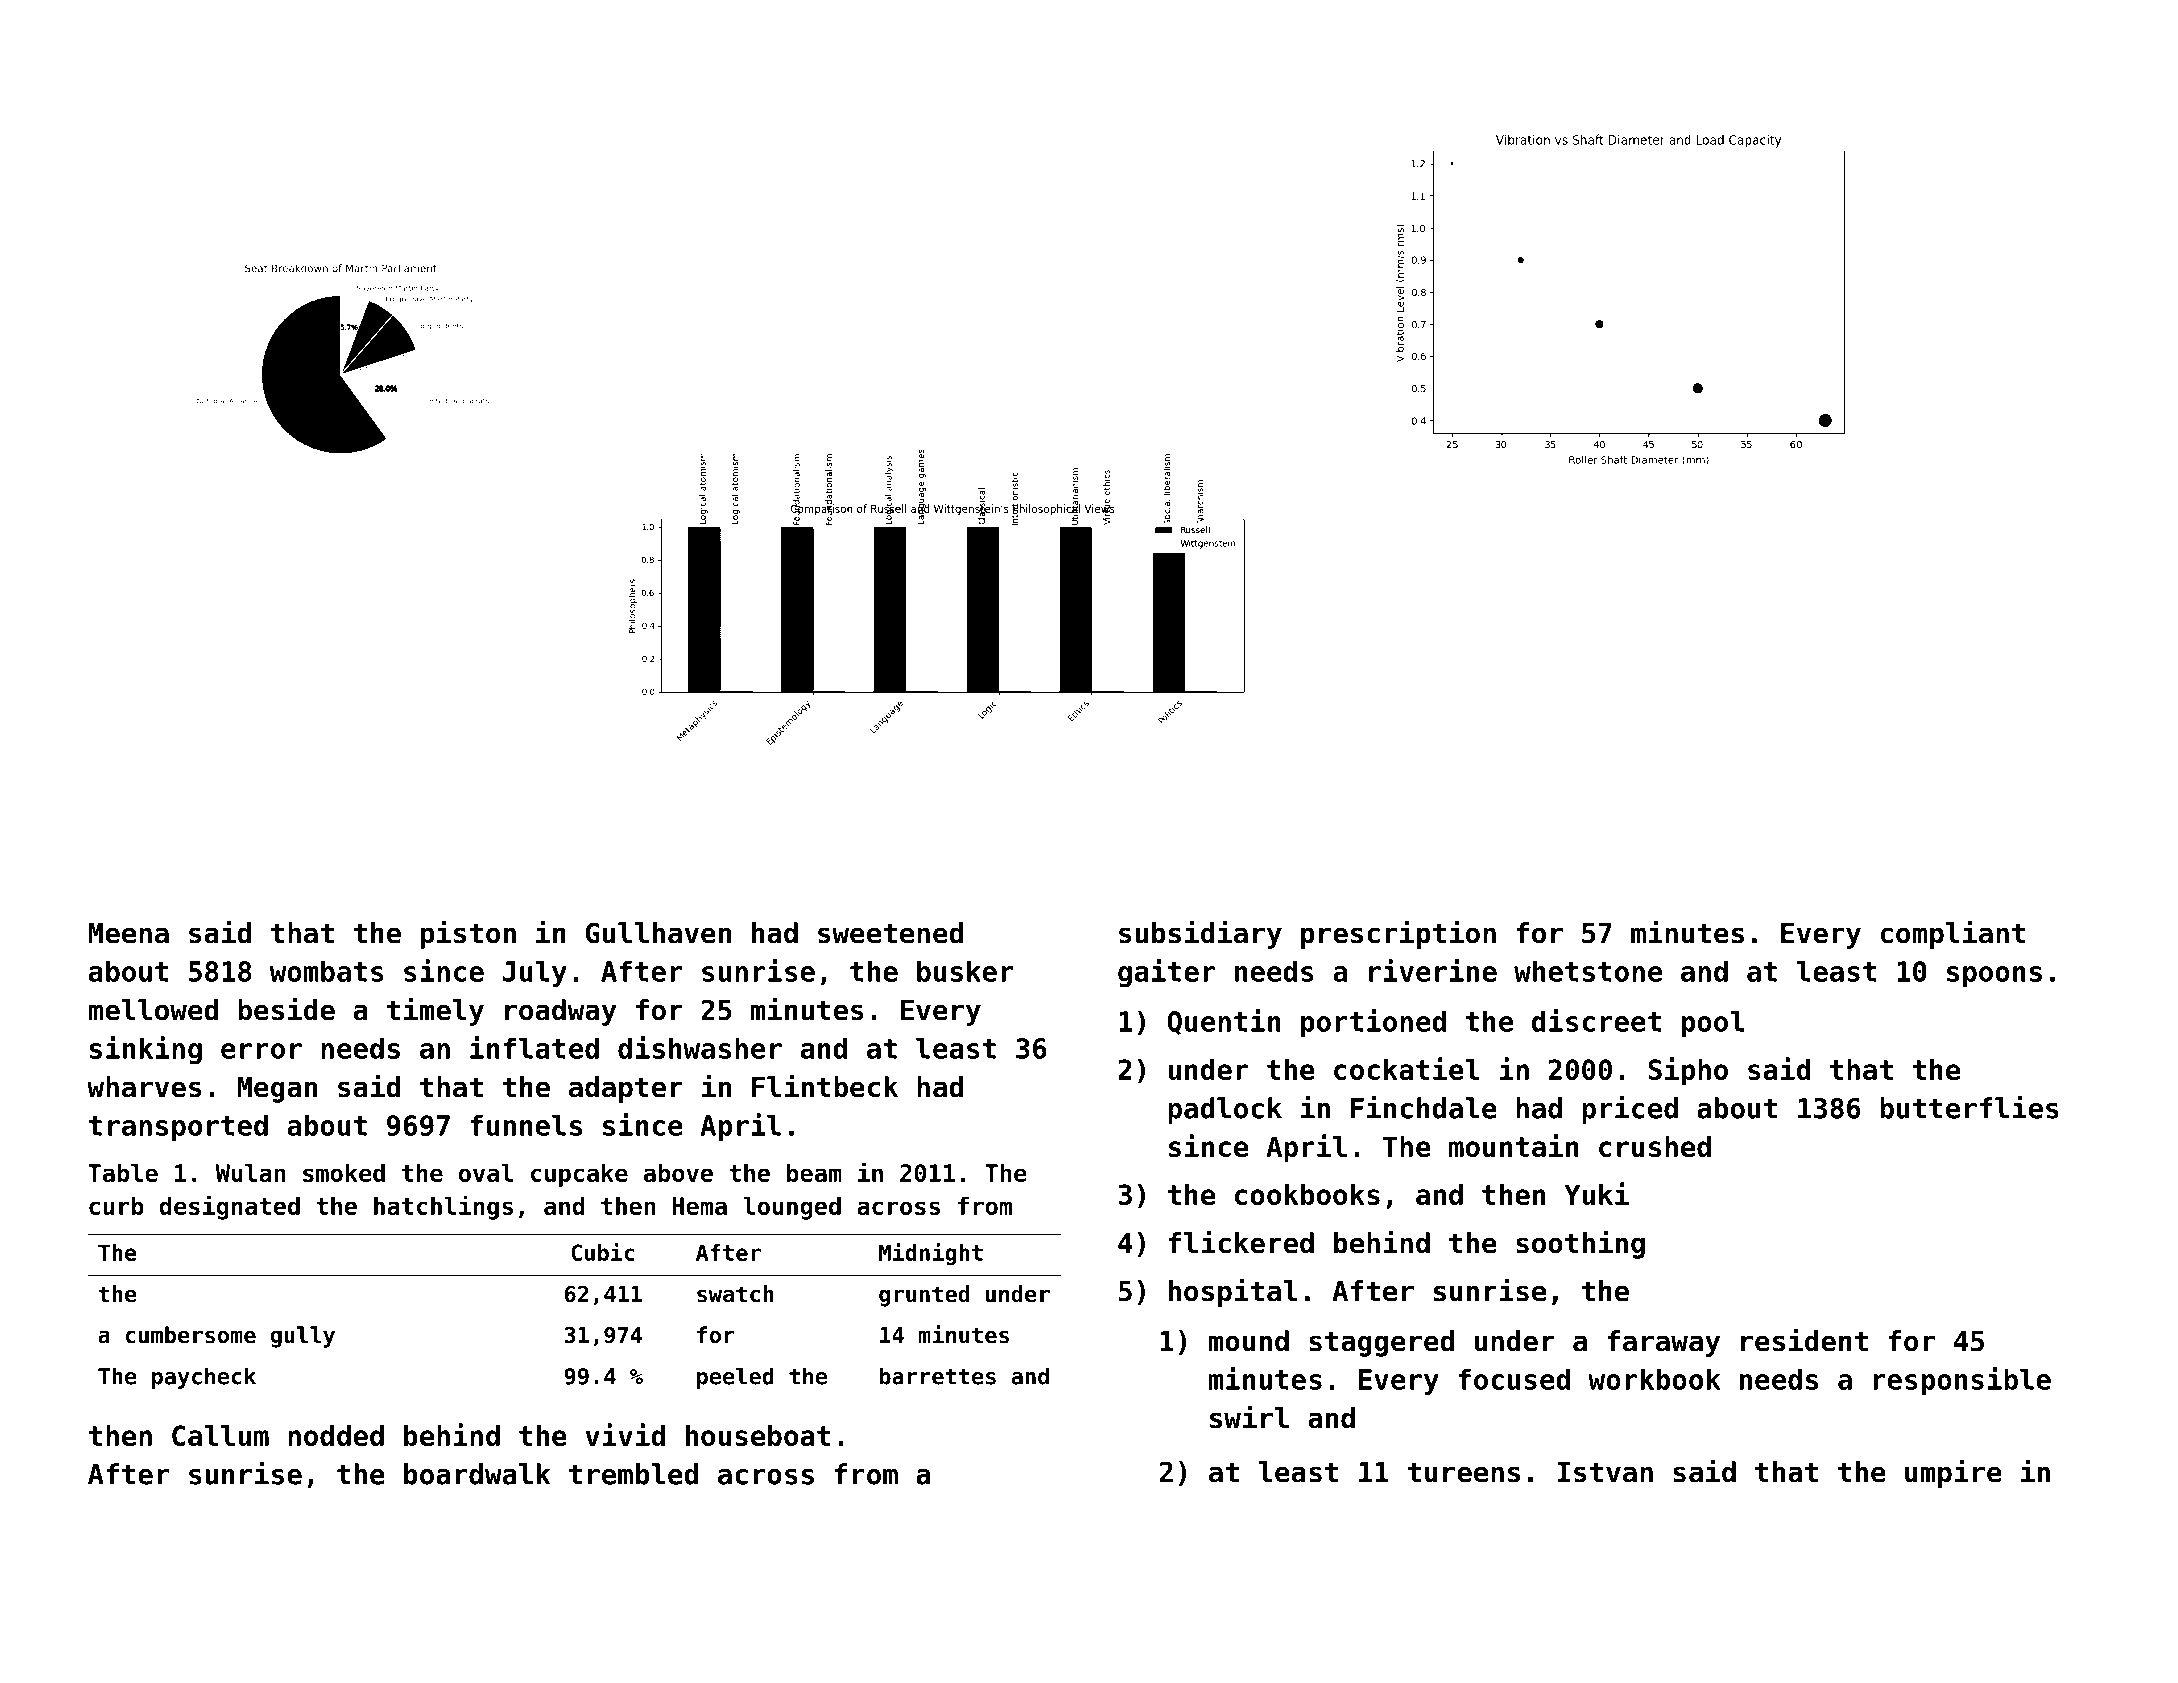 The image size is (2178, 1683). What do you see at coordinates (1166, 973) in the page?
I see `gaiter` at bounding box center [1166, 973].
